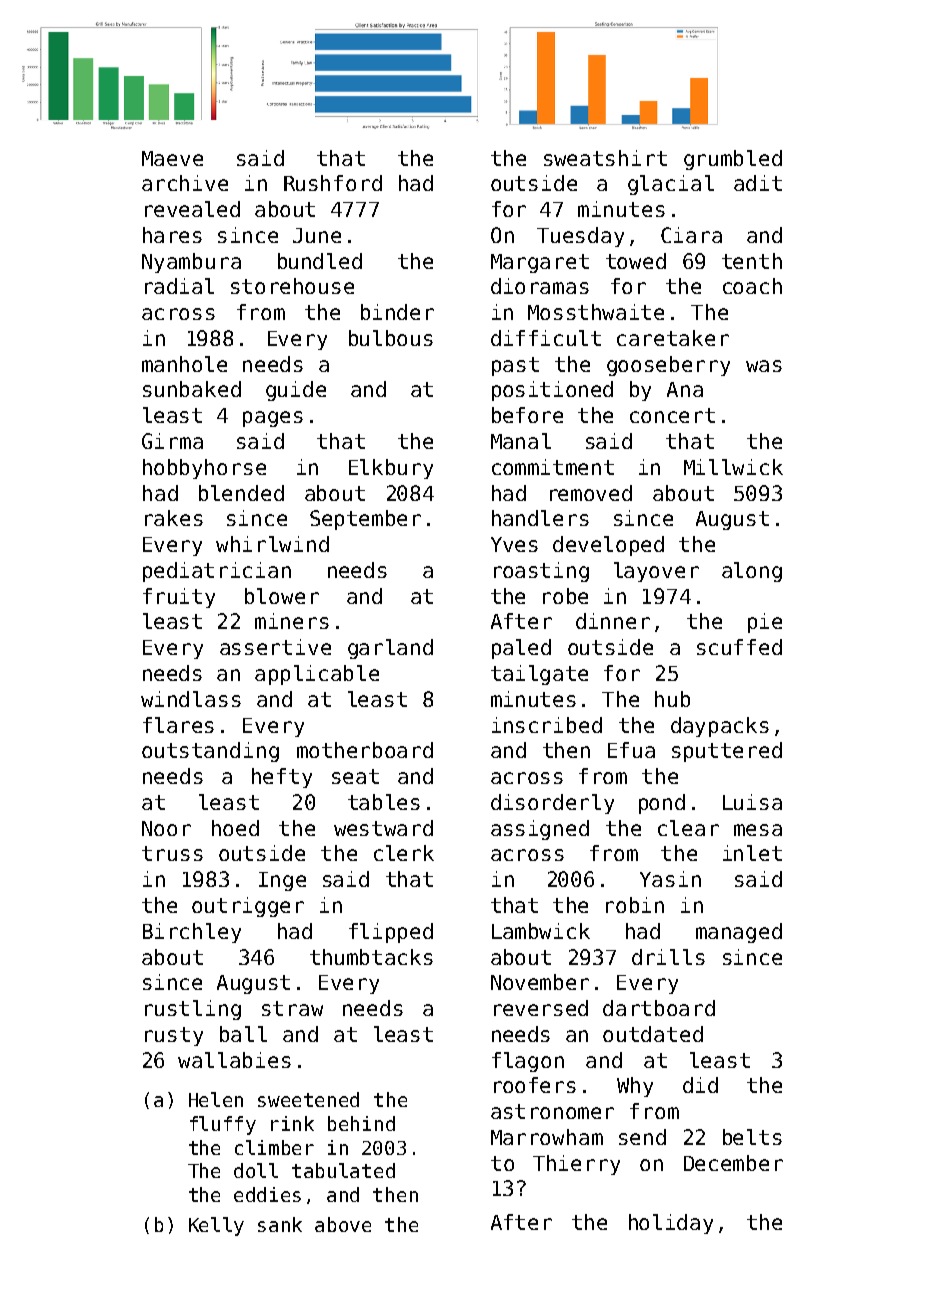 The width and height of the screenshot is (925, 1313). Describe the element at coordinates (390, 649) in the screenshot. I see `garland` at that location.
